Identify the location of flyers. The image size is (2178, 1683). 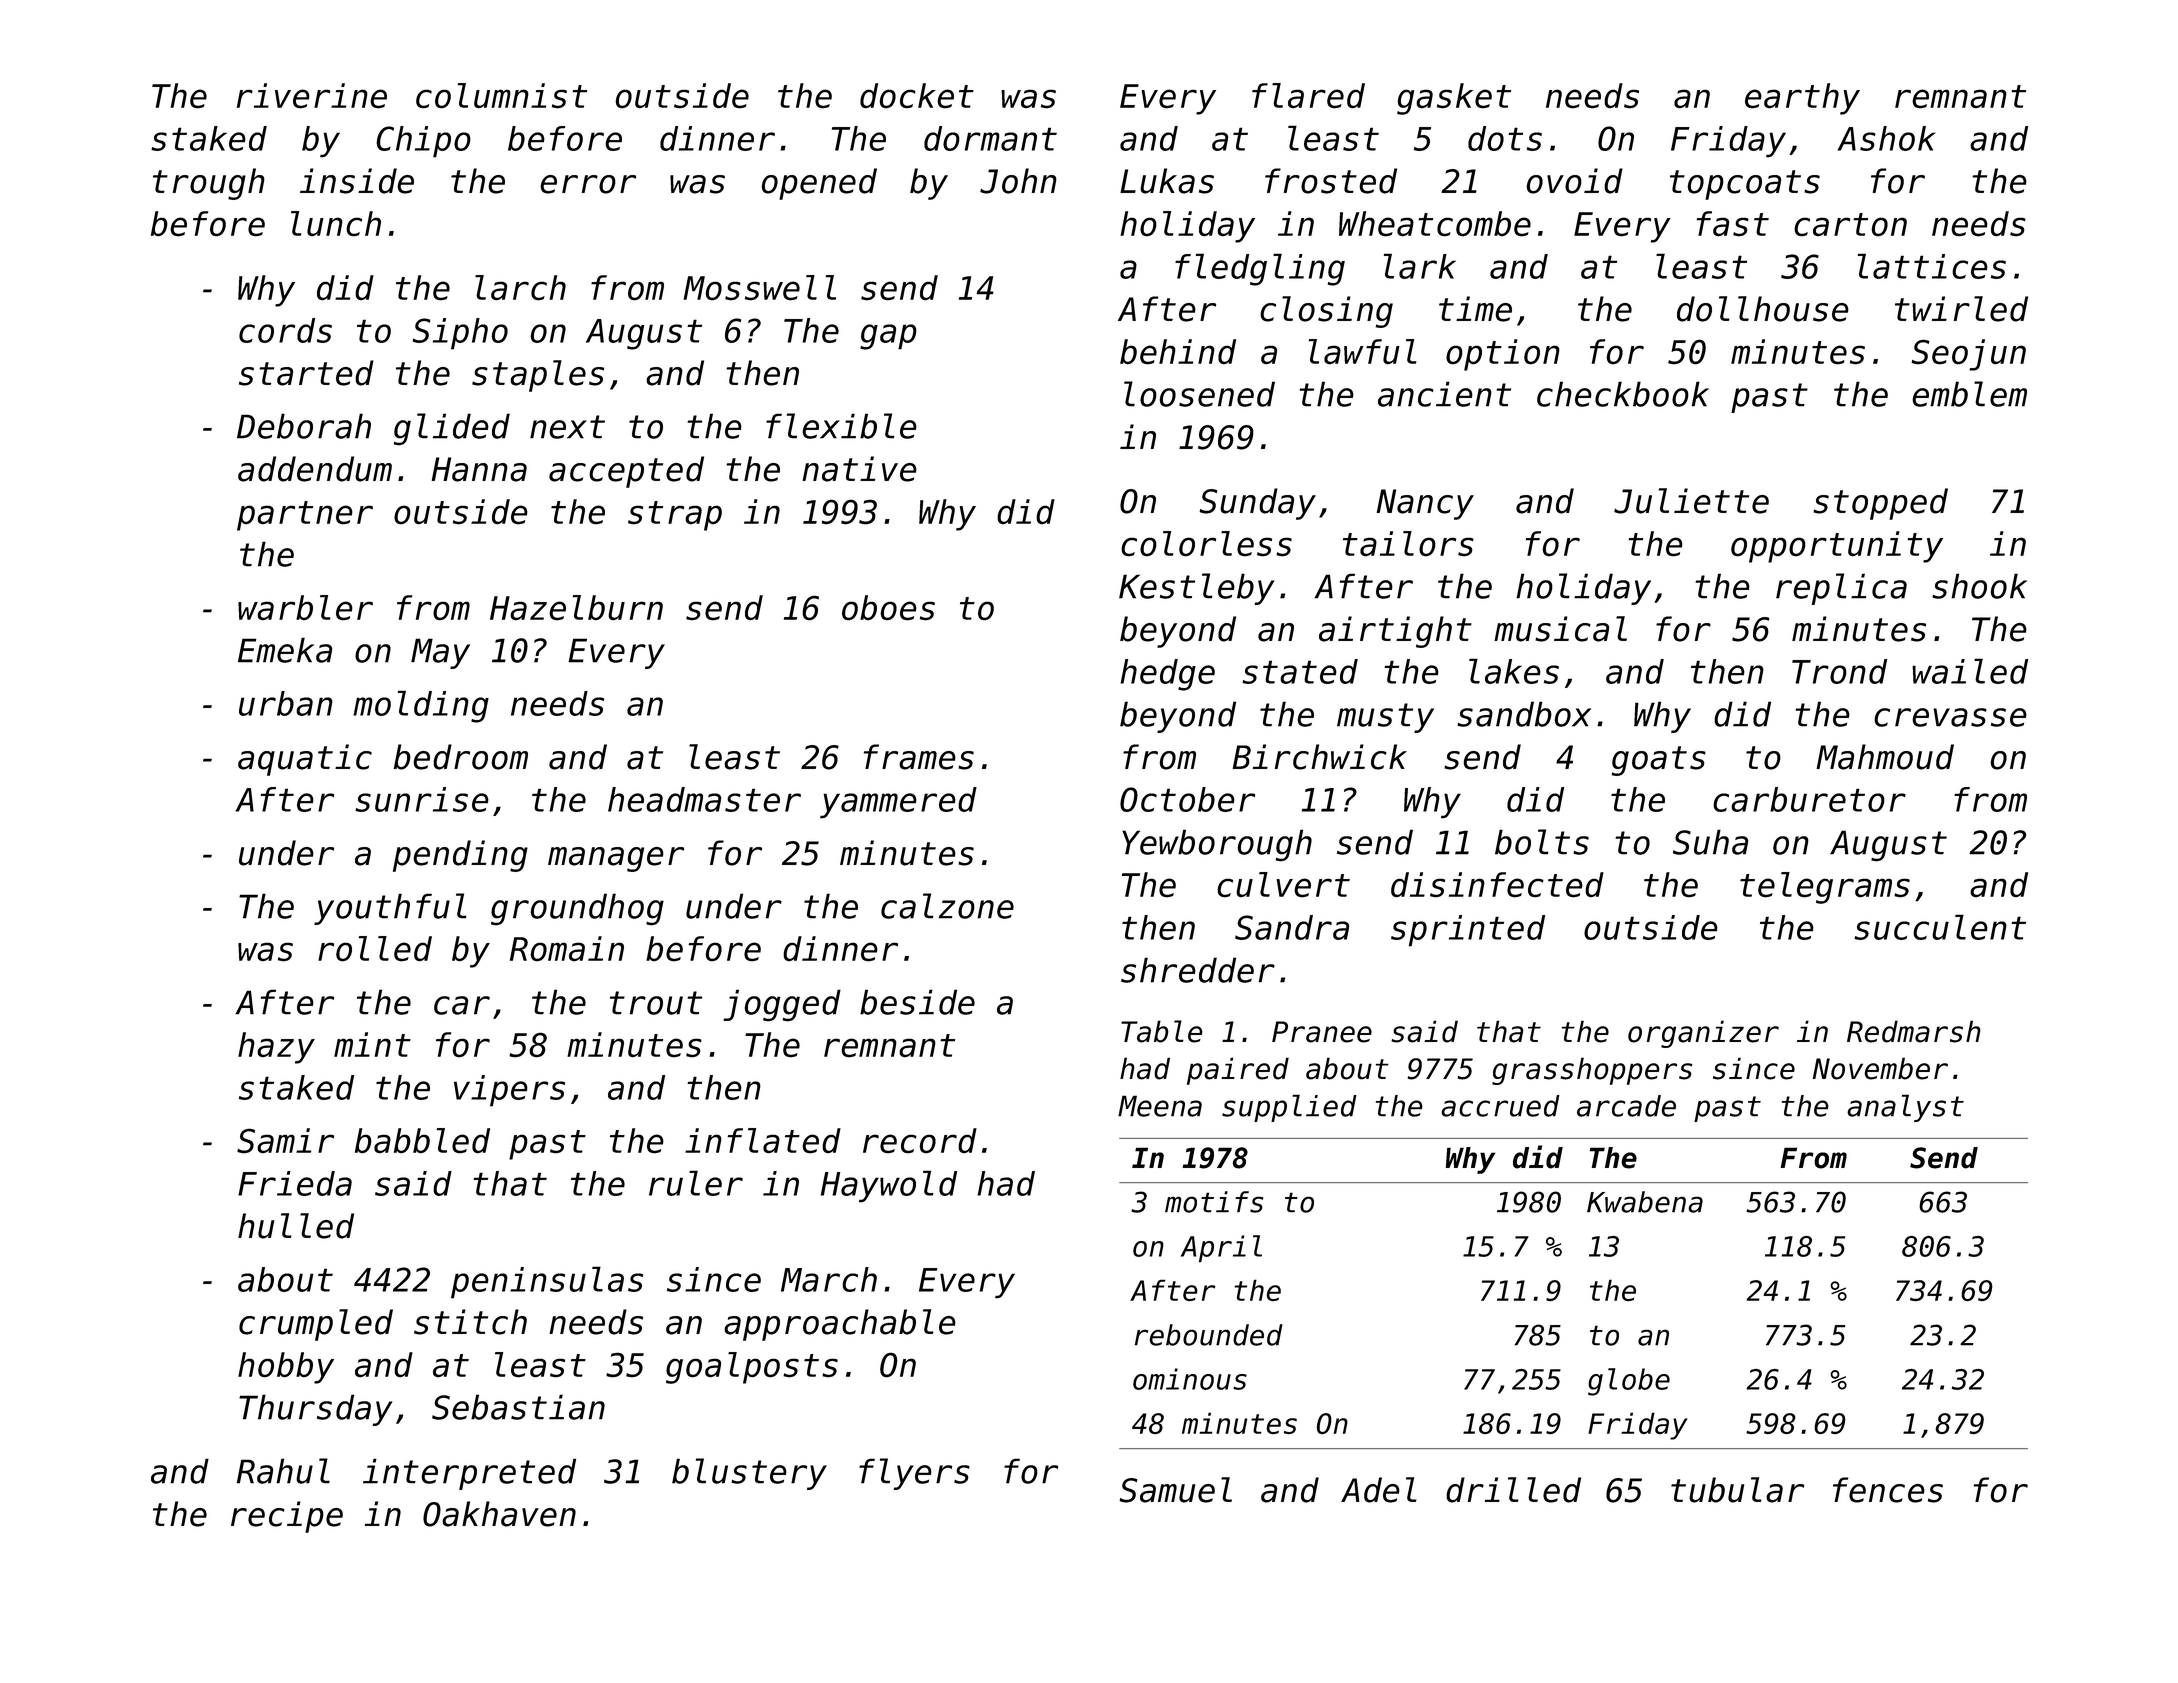
(914, 1474).
